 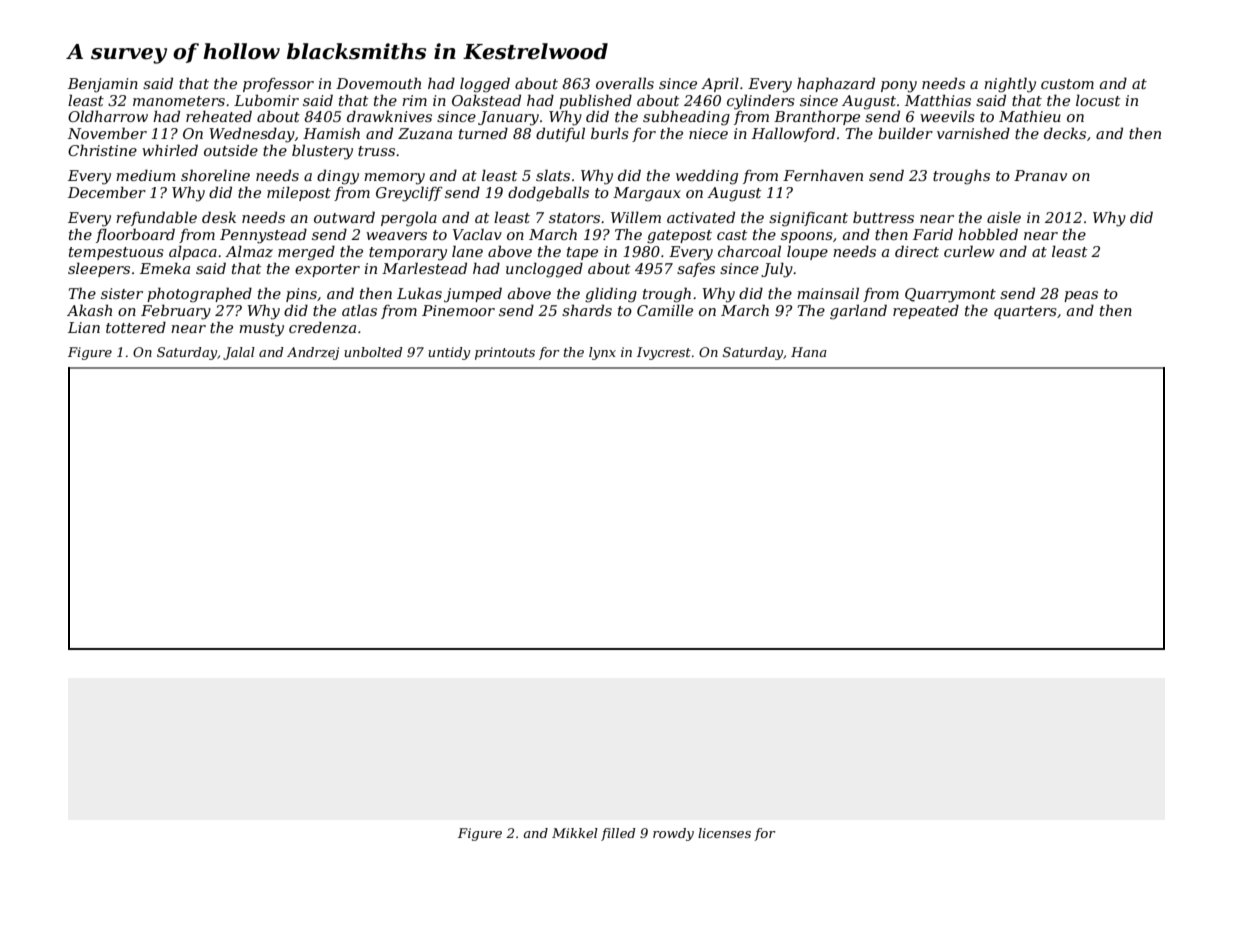 I want to click on lynx, so click(x=602, y=353).
